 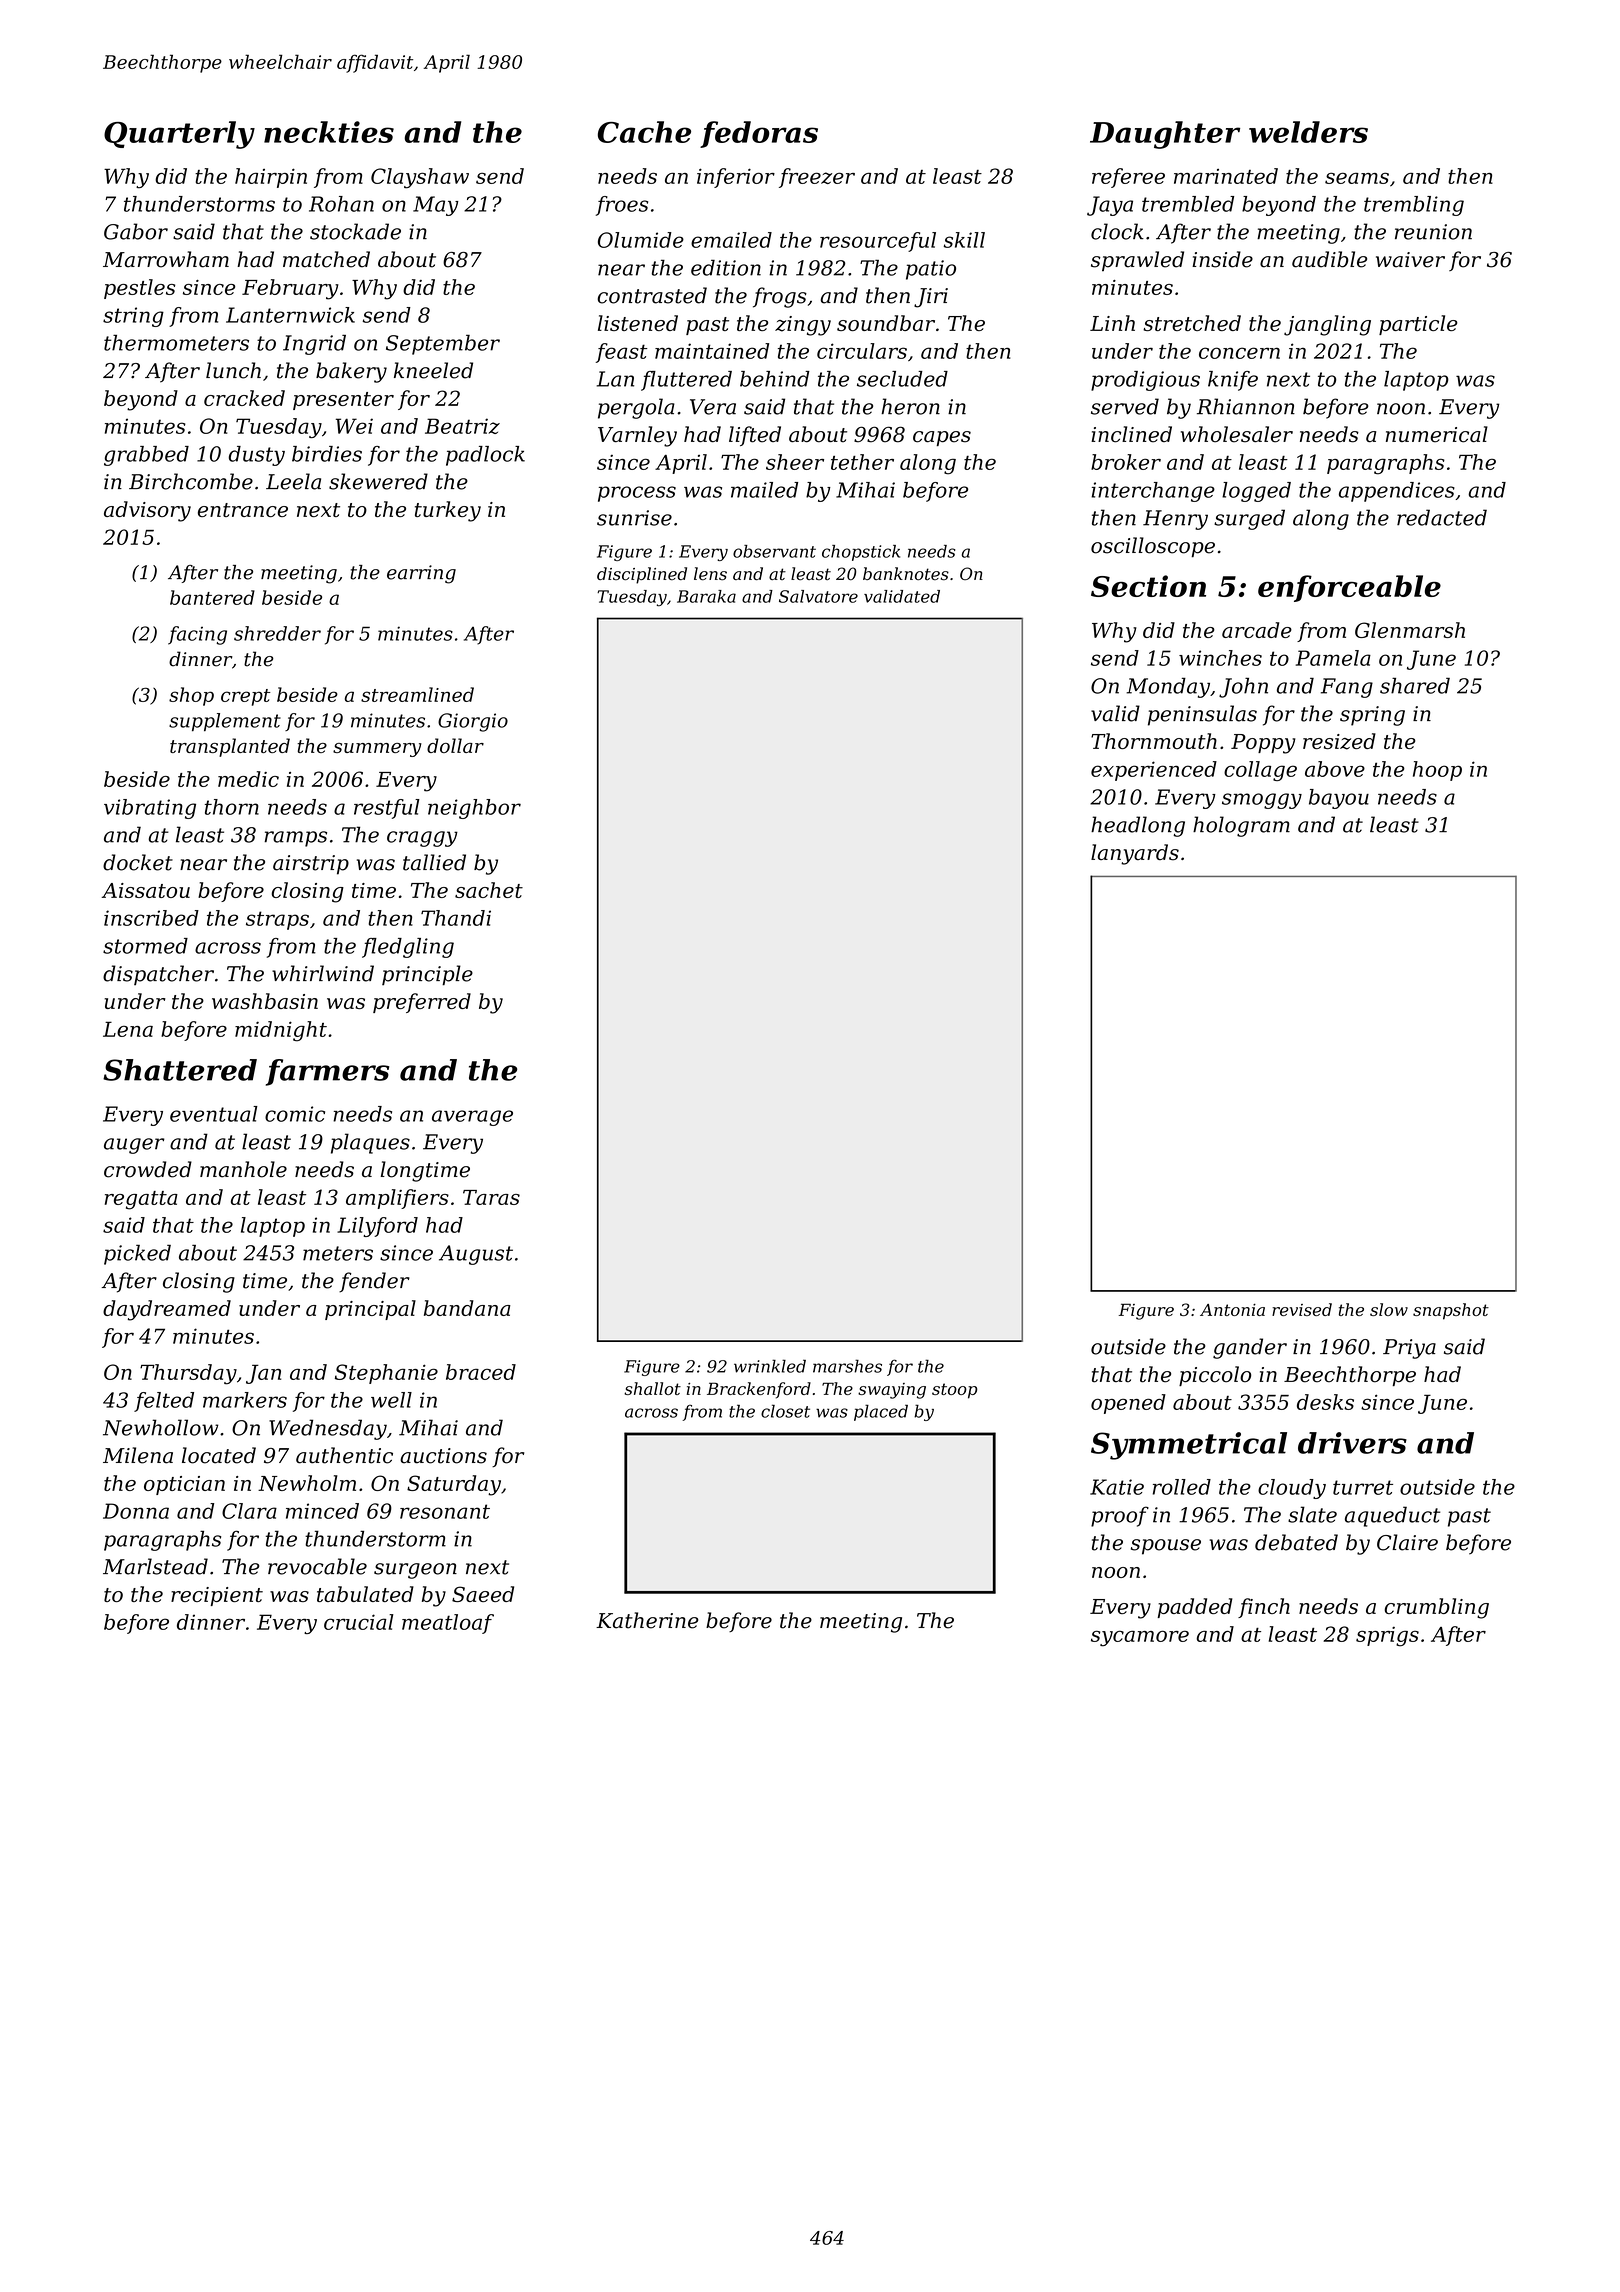 I want to click on Thandi, so click(x=456, y=918).
